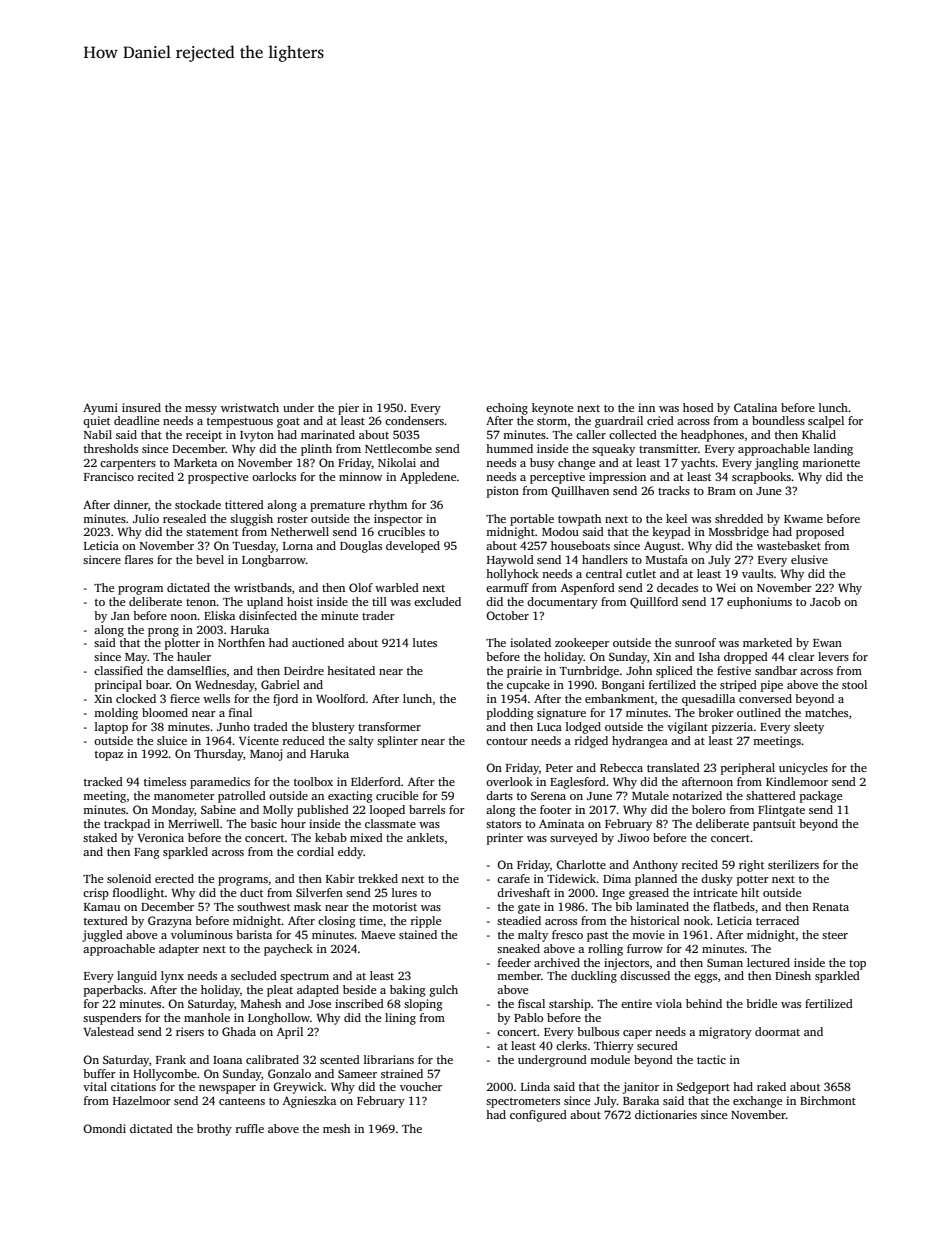 This screenshot has height=1233, width=952. What do you see at coordinates (835, 935) in the screenshot?
I see `steer` at bounding box center [835, 935].
